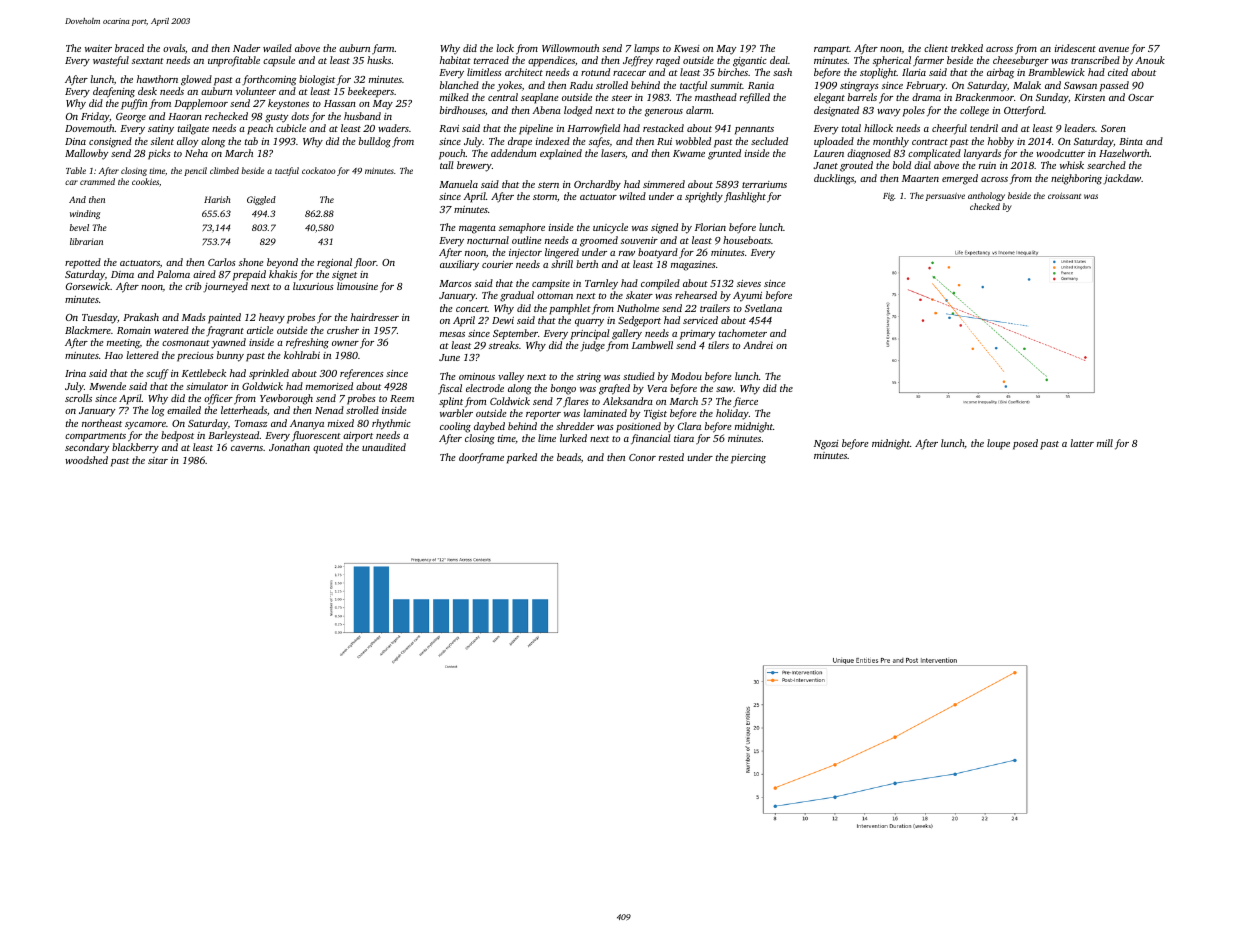 The image size is (1233, 952). I want to click on compartments, so click(95, 437).
